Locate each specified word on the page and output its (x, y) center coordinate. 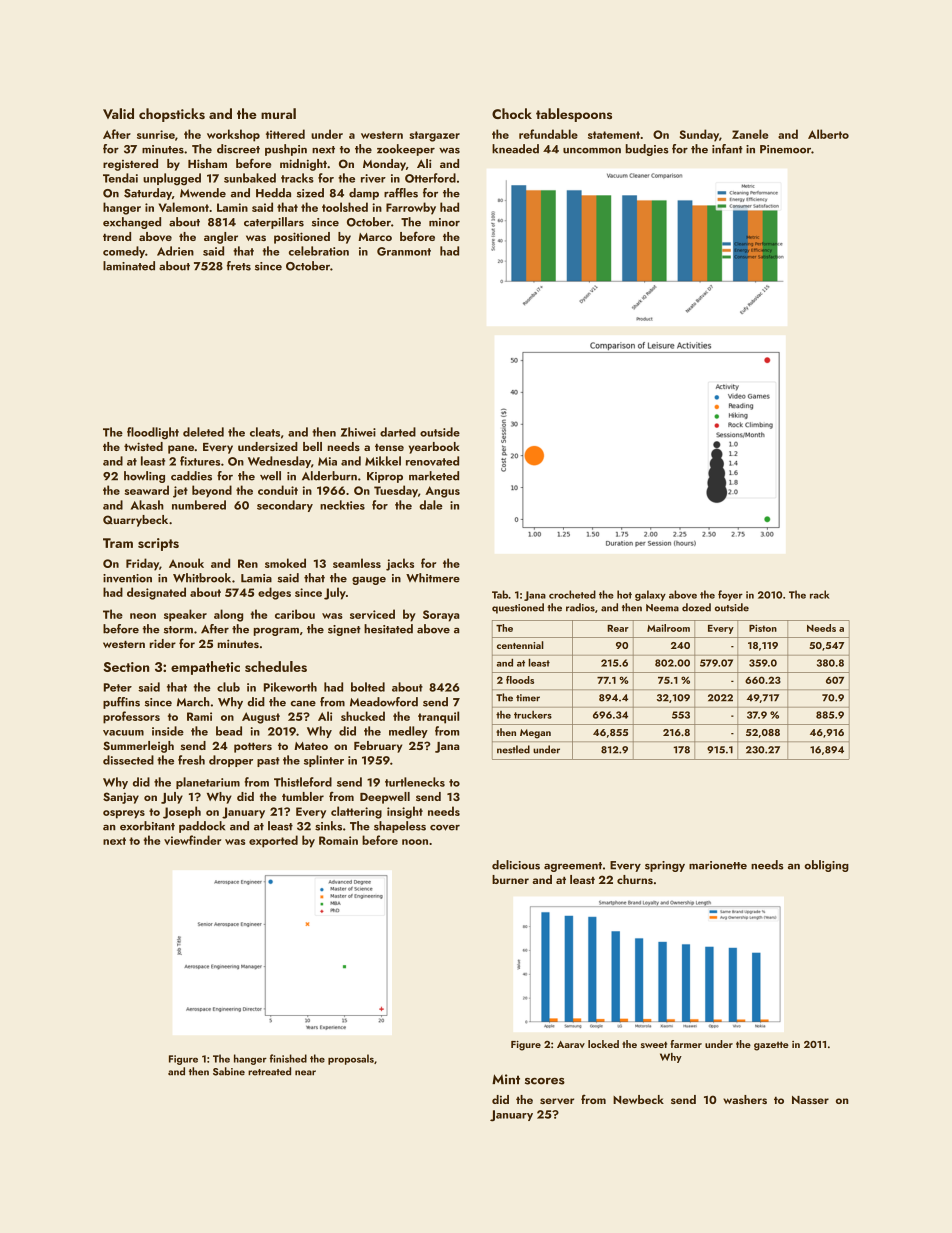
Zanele (750, 134)
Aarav (571, 1044)
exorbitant (147, 826)
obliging (826, 866)
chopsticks (172, 115)
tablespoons (574, 115)
